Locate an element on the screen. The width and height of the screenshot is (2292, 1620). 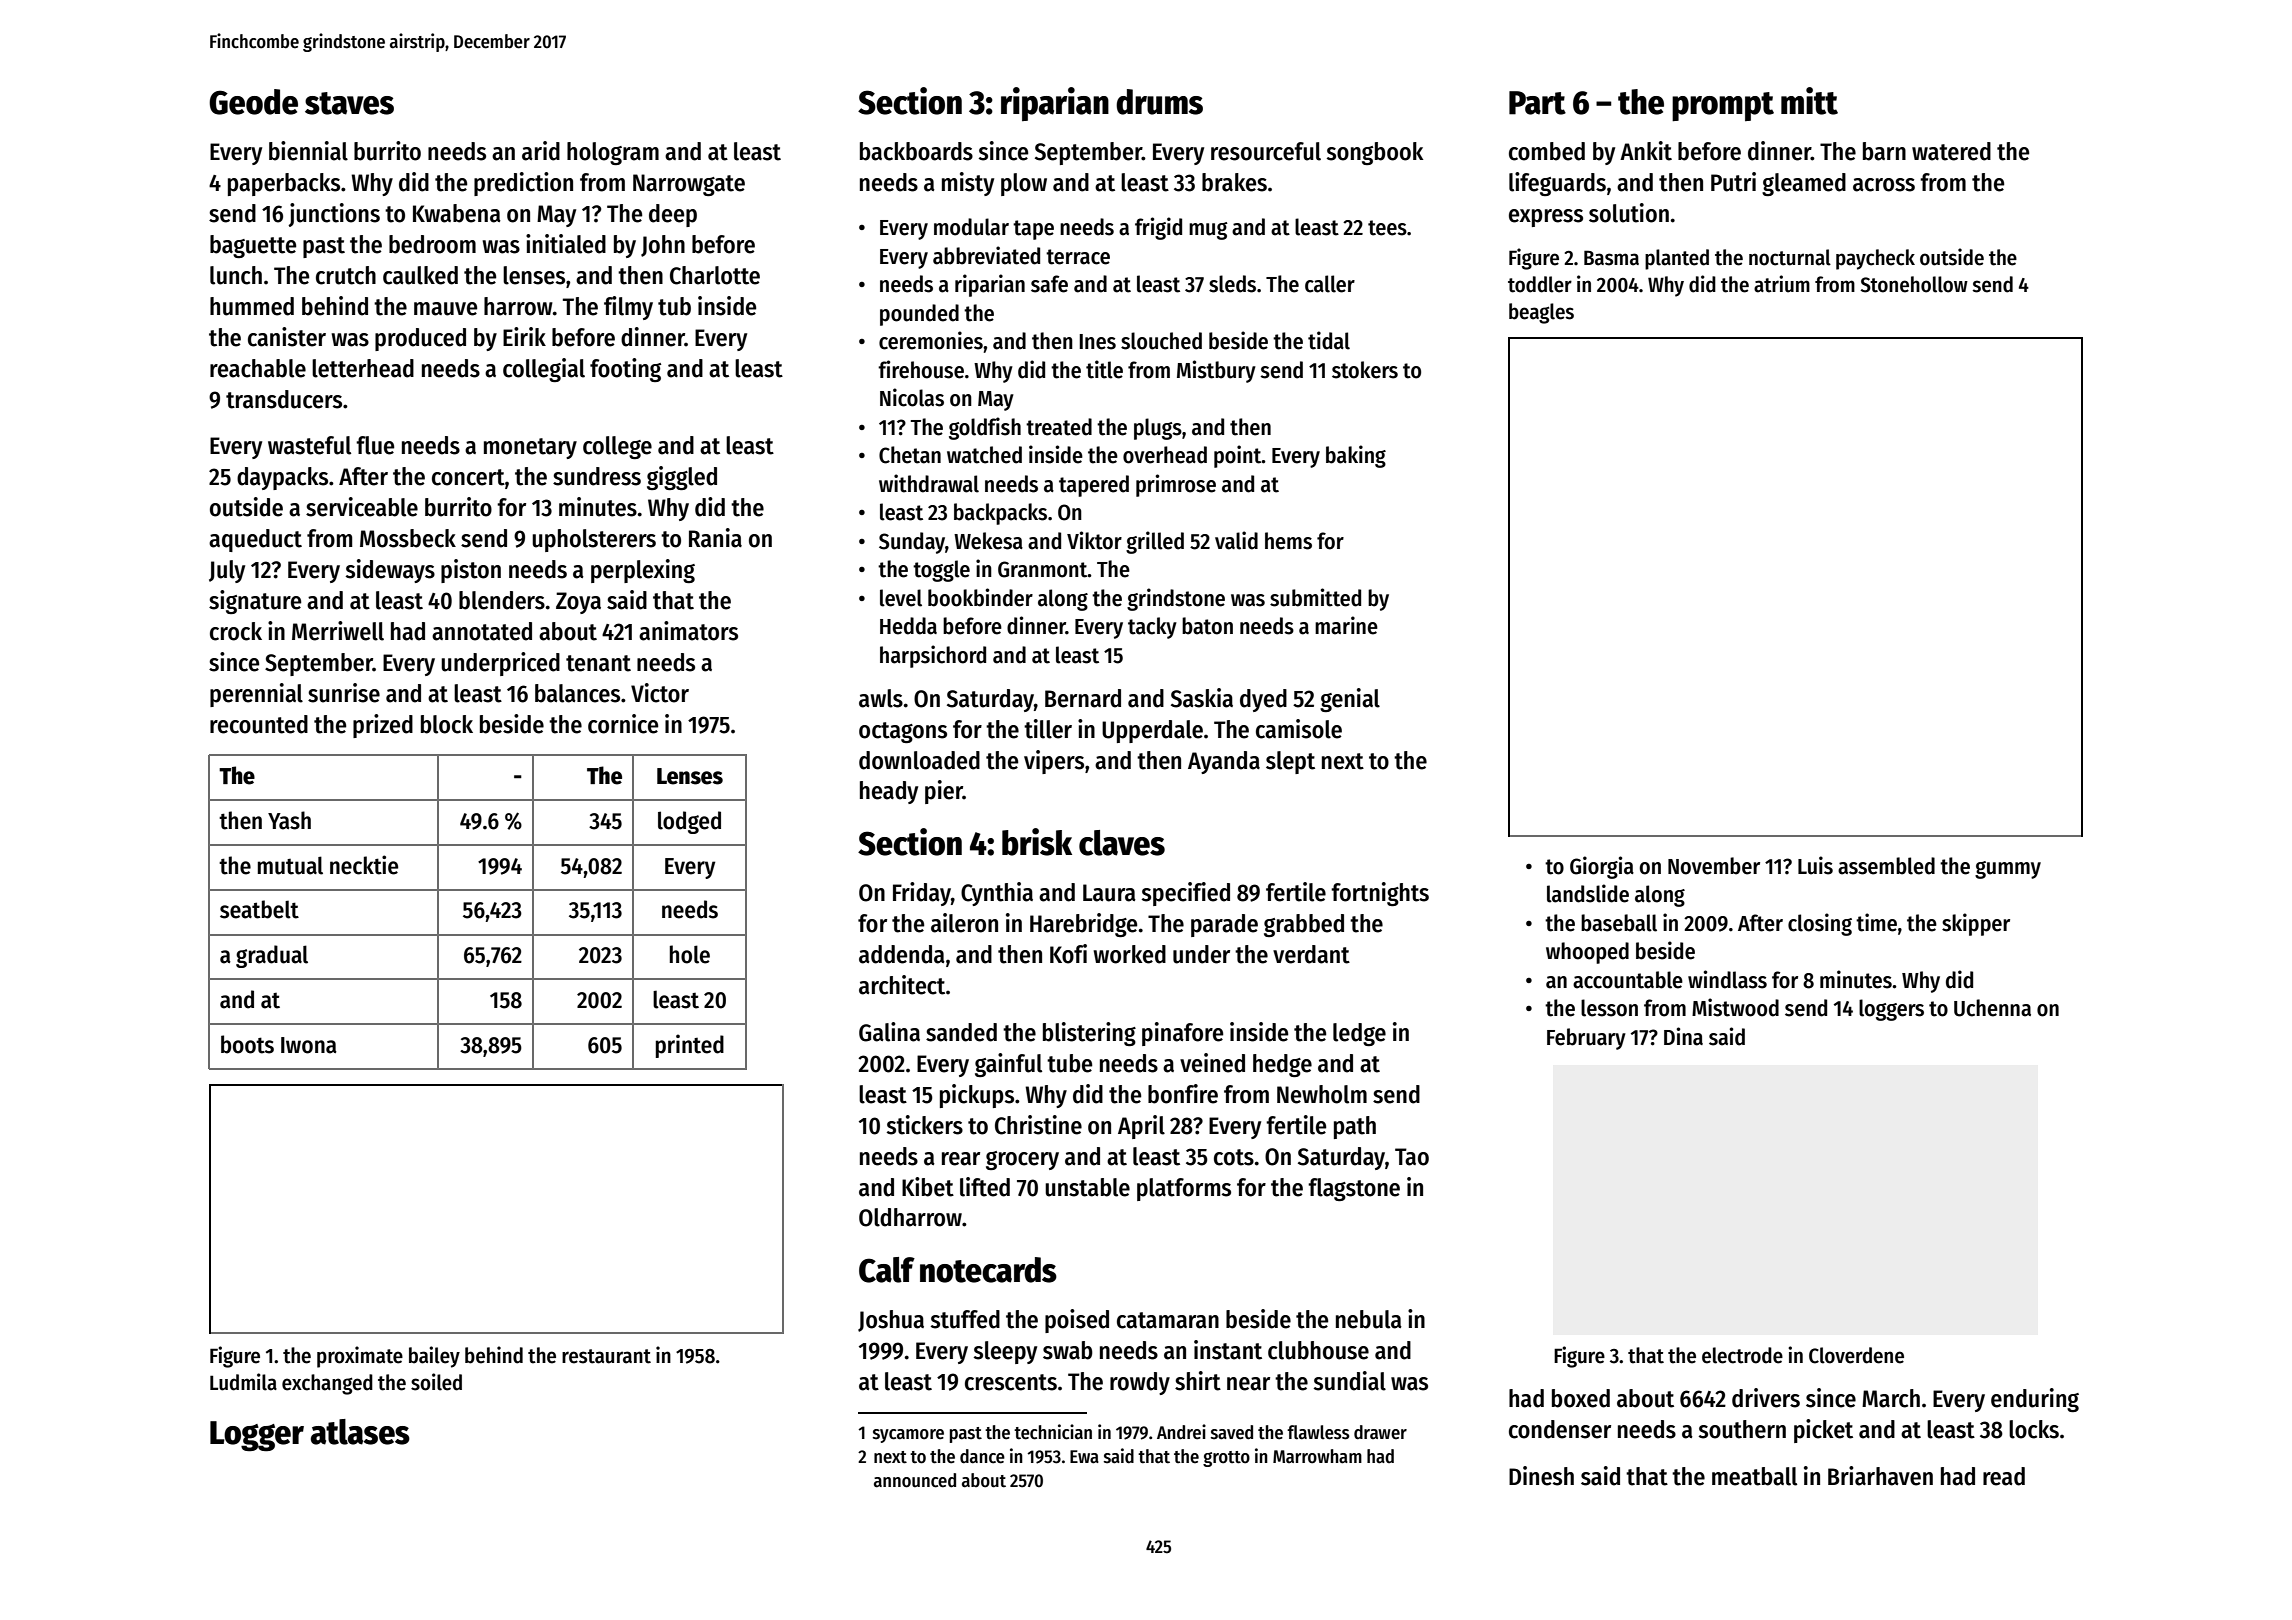
baking is located at coordinates (1356, 456).
